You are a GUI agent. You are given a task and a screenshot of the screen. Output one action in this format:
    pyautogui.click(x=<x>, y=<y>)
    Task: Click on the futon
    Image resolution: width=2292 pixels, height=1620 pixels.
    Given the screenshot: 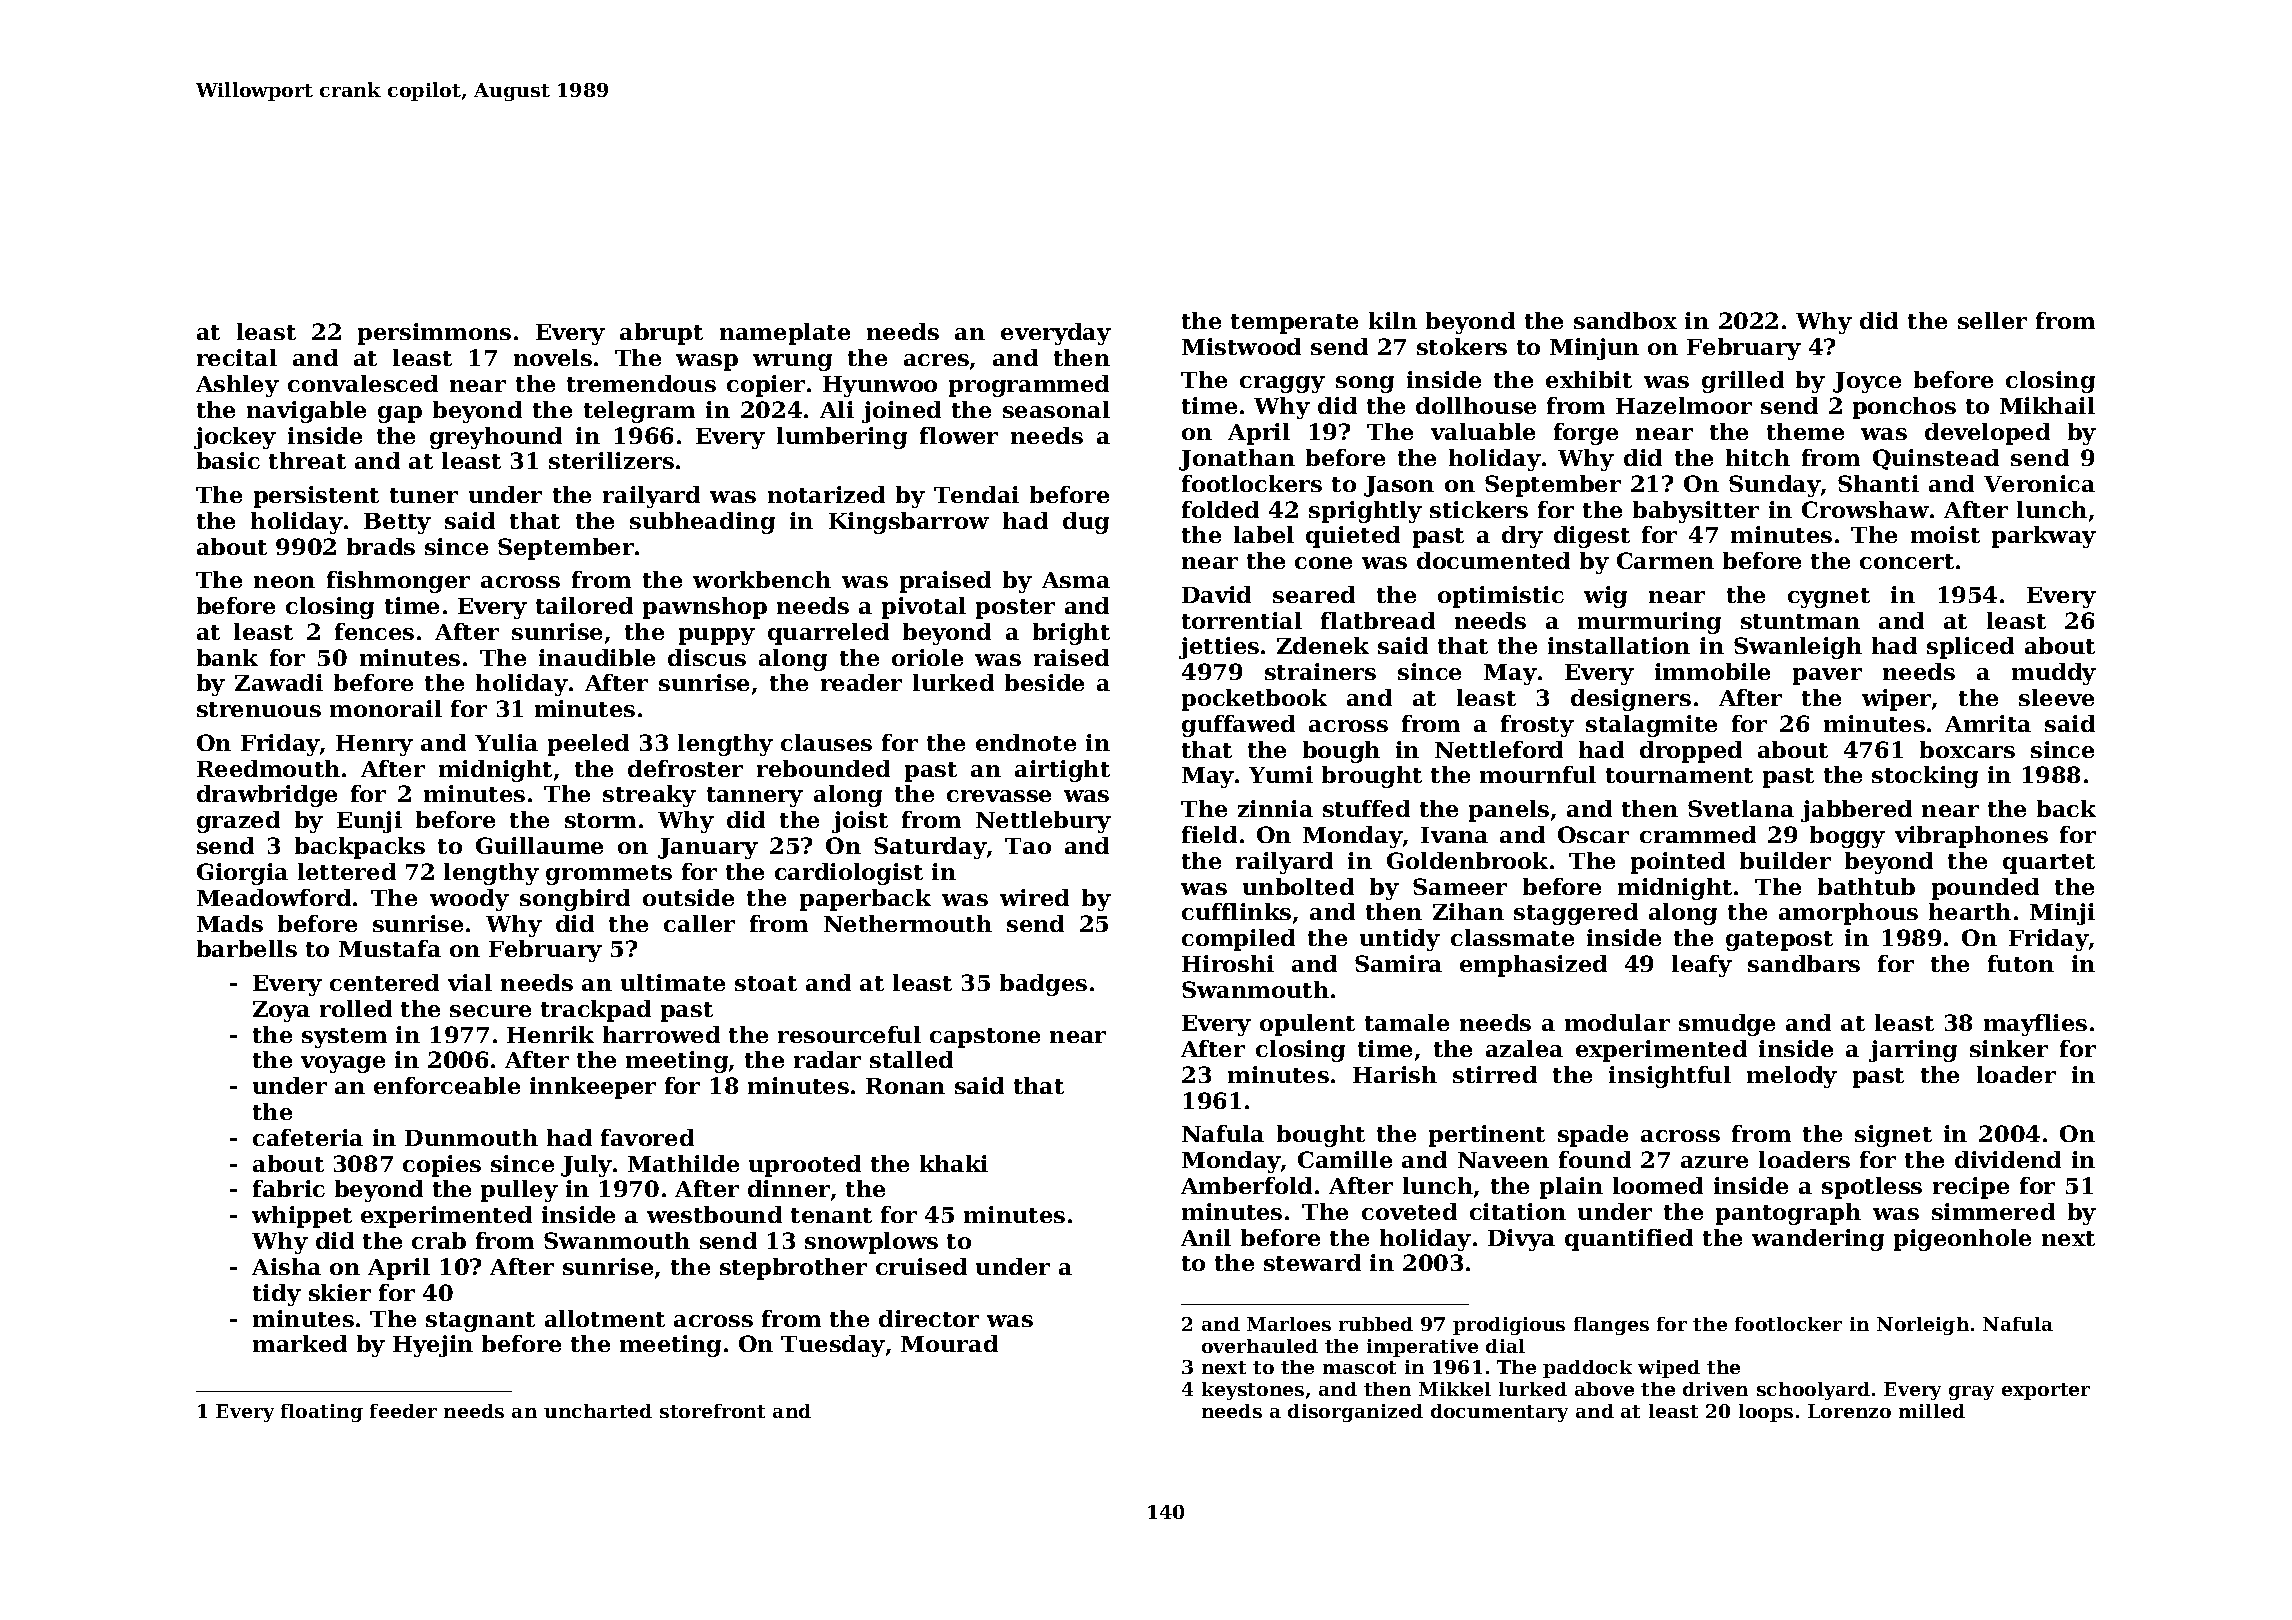 What is the action you would take?
    pyautogui.click(x=2021, y=963)
